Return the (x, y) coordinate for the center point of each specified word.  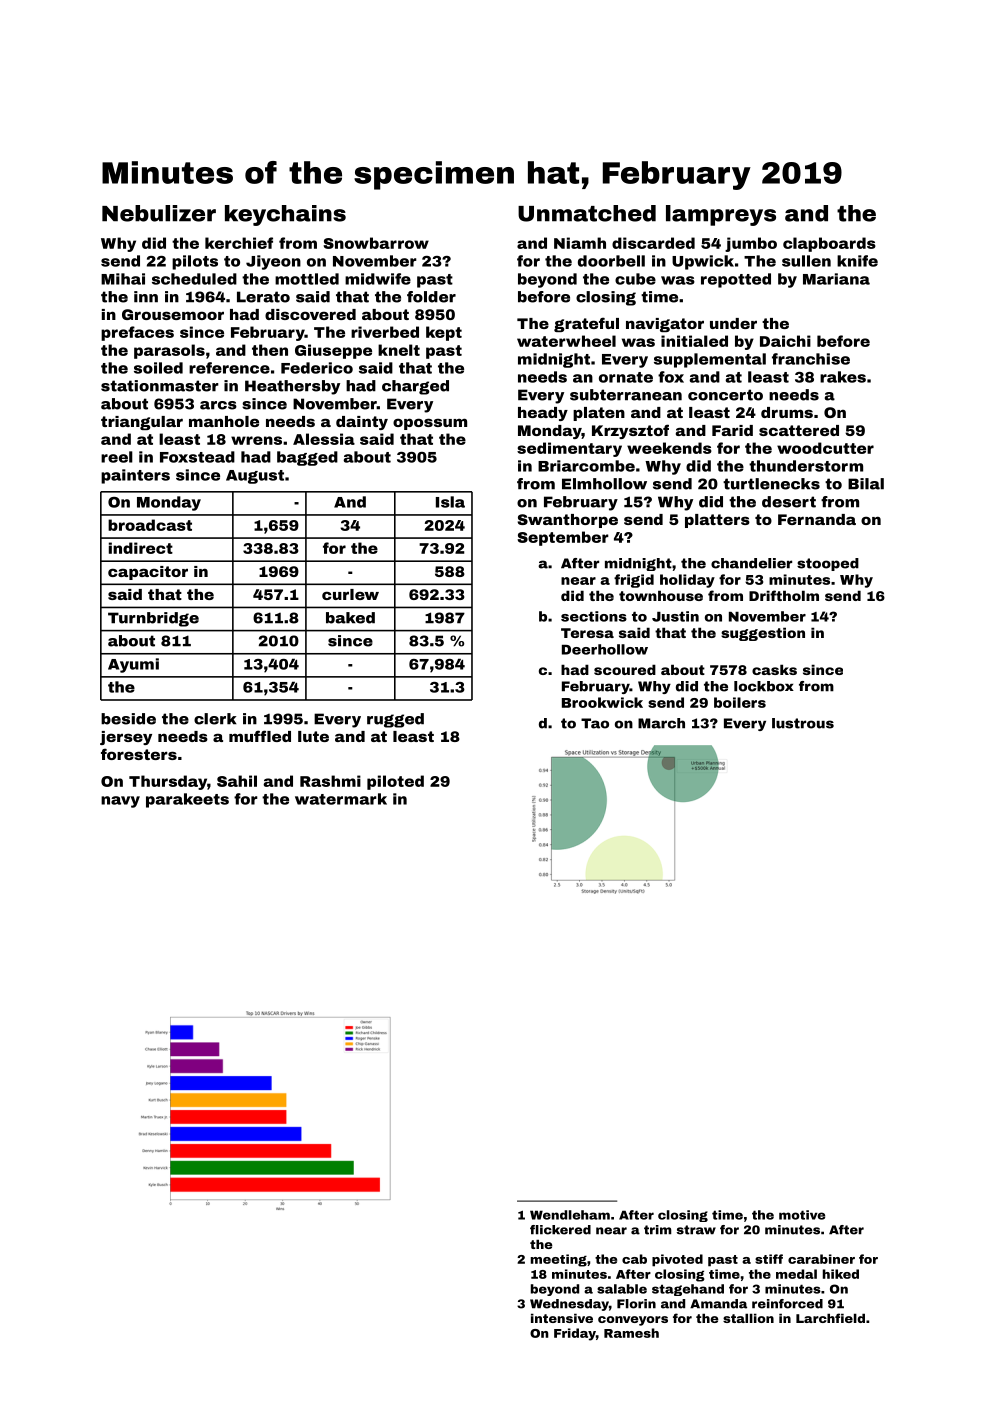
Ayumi (133, 665)
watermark (341, 799)
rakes (843, 377)
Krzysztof (630, 431)
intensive (562, 1318)
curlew (350, 594)
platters (717, 521)
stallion (748, 1318)
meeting (559, 1260)
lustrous (803, 723)
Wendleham (570, 1215)
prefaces (137, 333)
